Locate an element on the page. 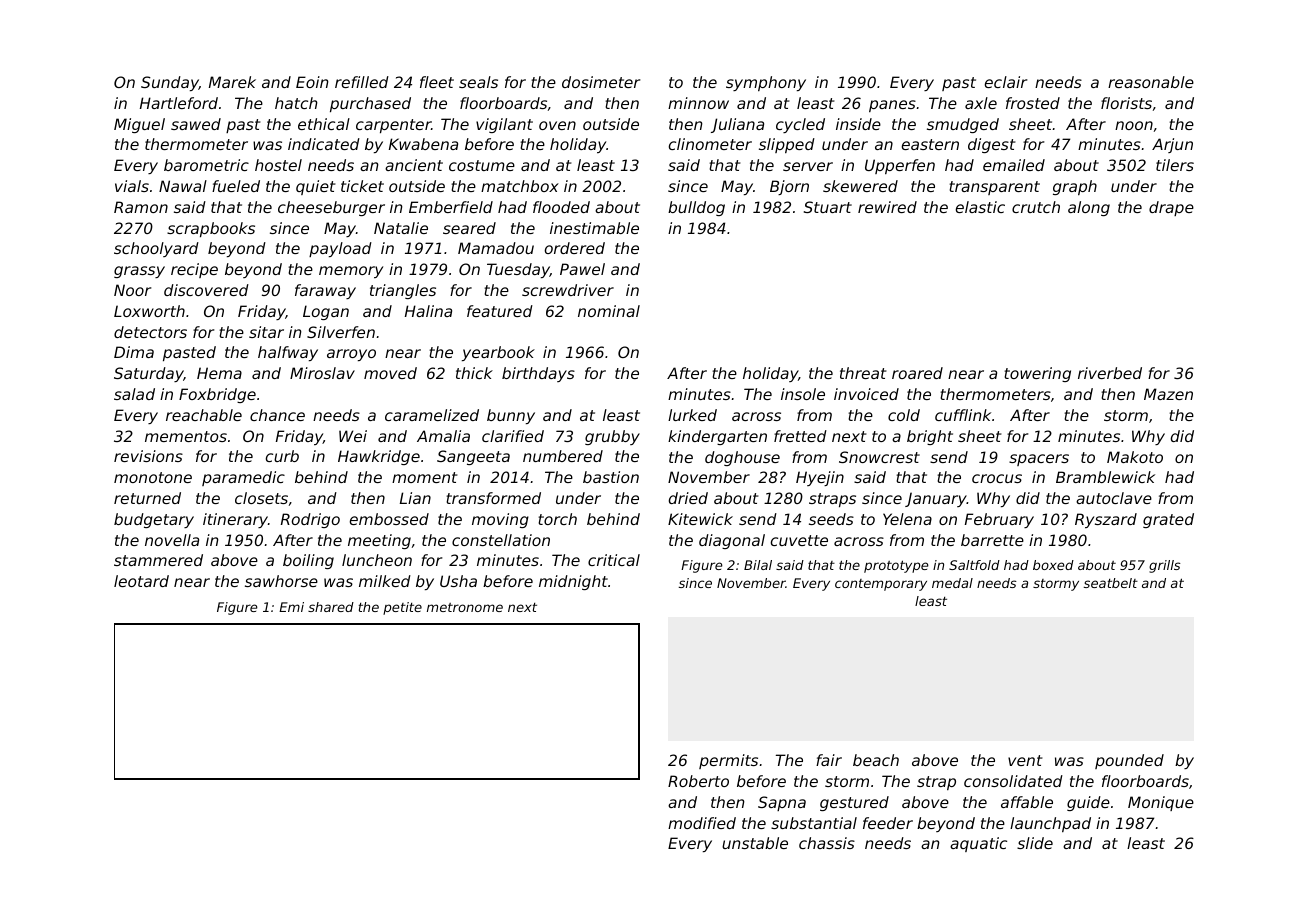 This document has width=1308, height=924. flooded is located at coordinates (561, 207).
